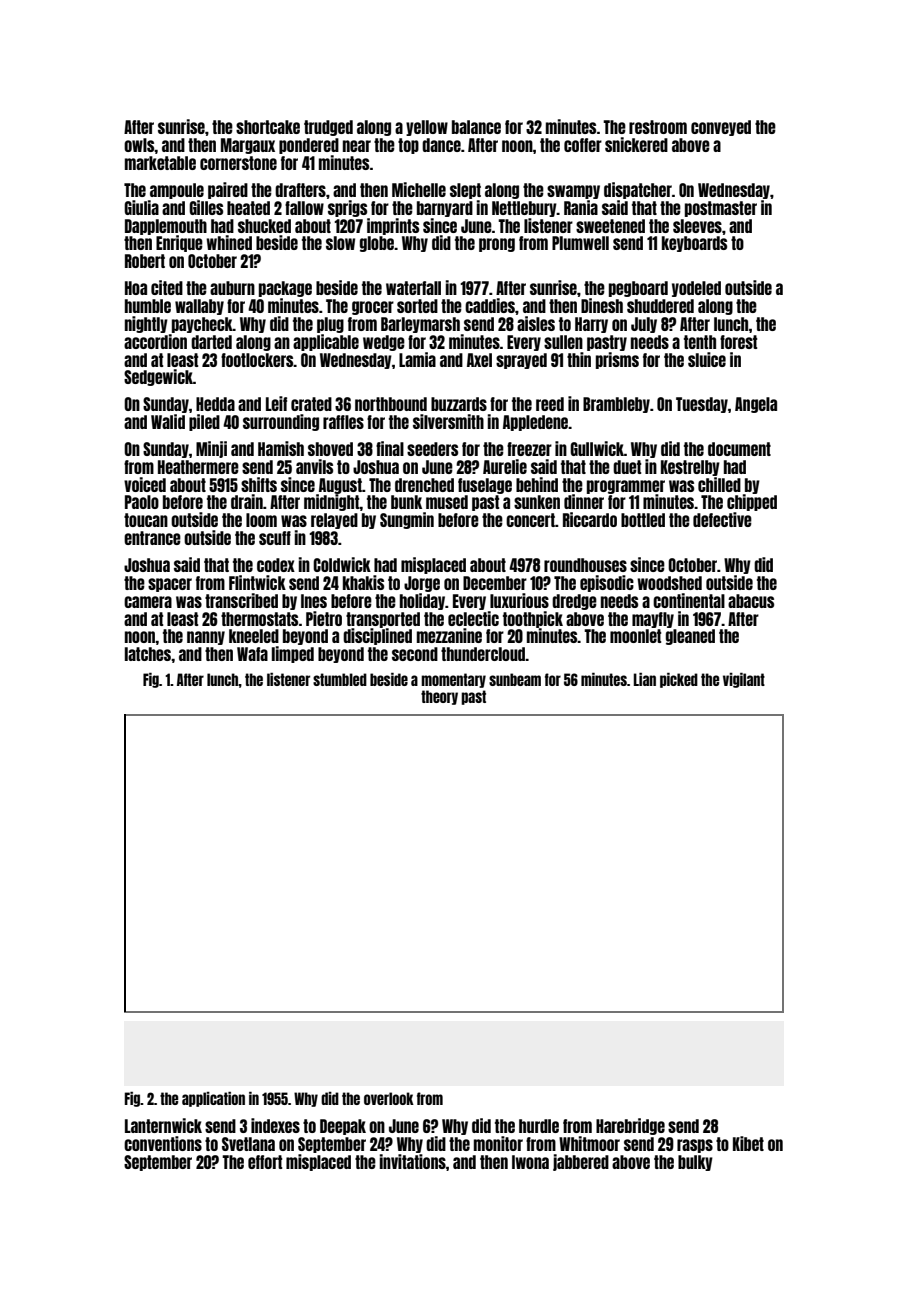 The width and height of the document is (908, 1316). Describe the element at coordinates (163, 1143) in the document. I see `conventions` at that location.
